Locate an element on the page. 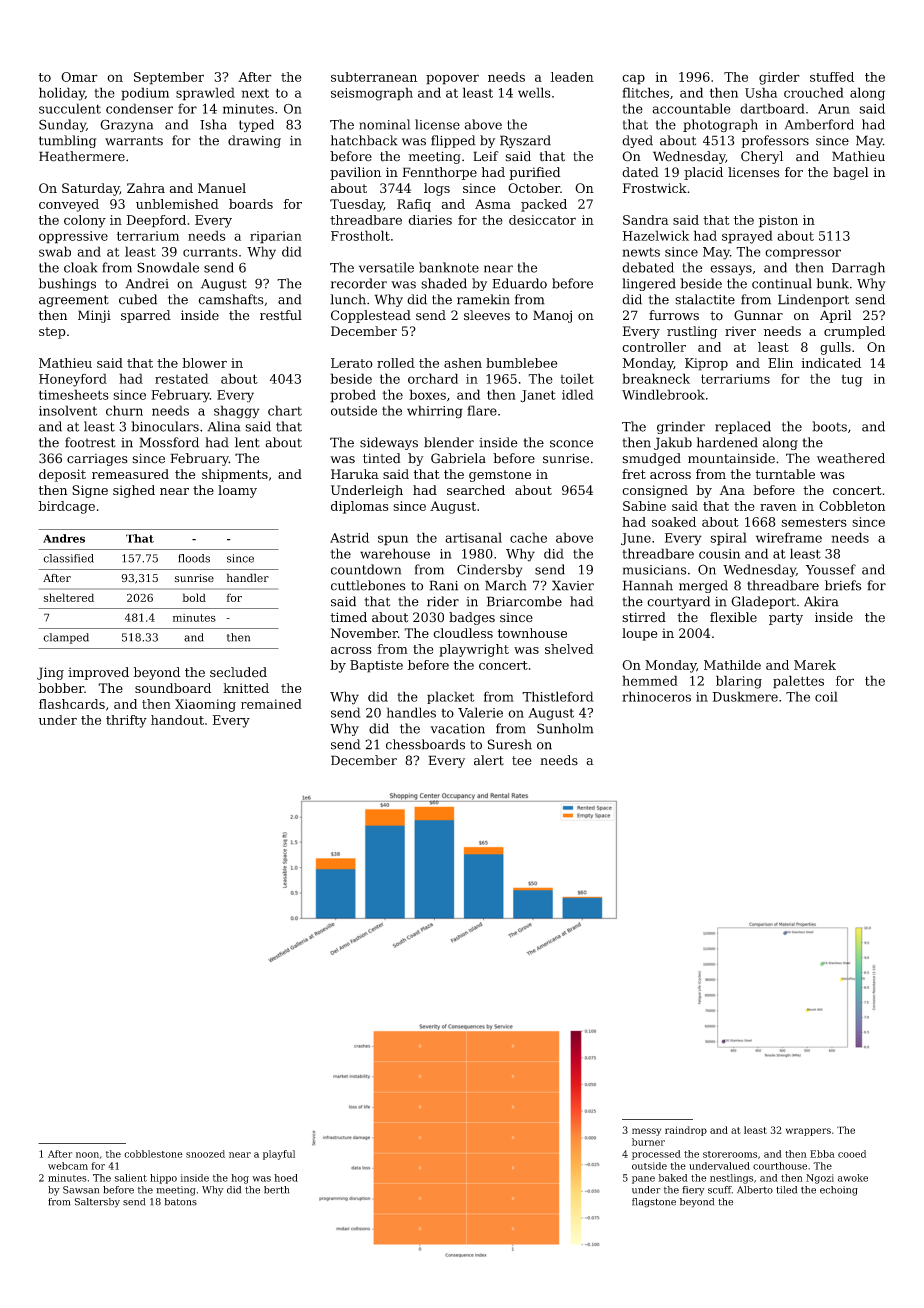  cobblestone is located at coordinates (153, 1154).
